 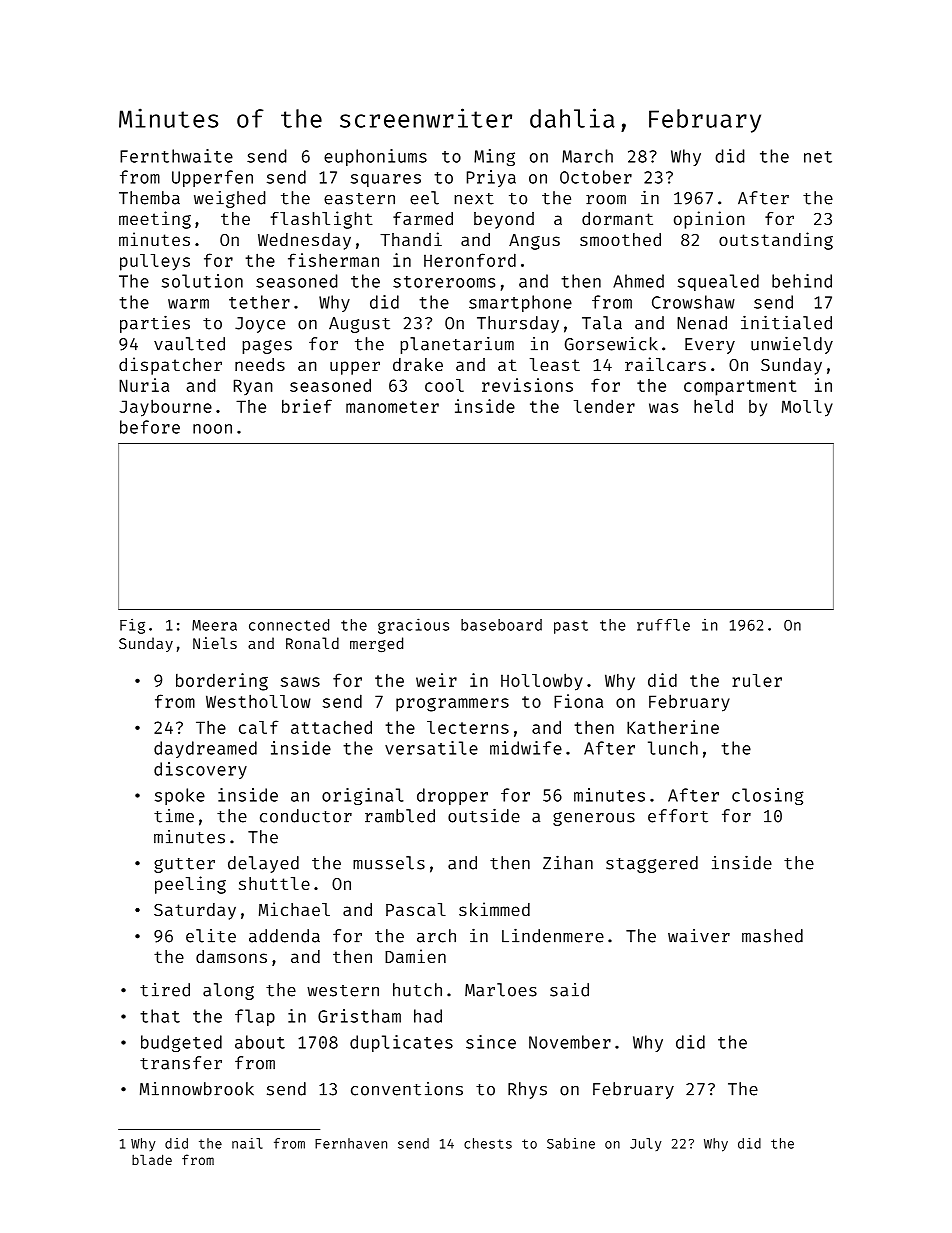 I want to click on nail, so click(x=247, y=1143).
